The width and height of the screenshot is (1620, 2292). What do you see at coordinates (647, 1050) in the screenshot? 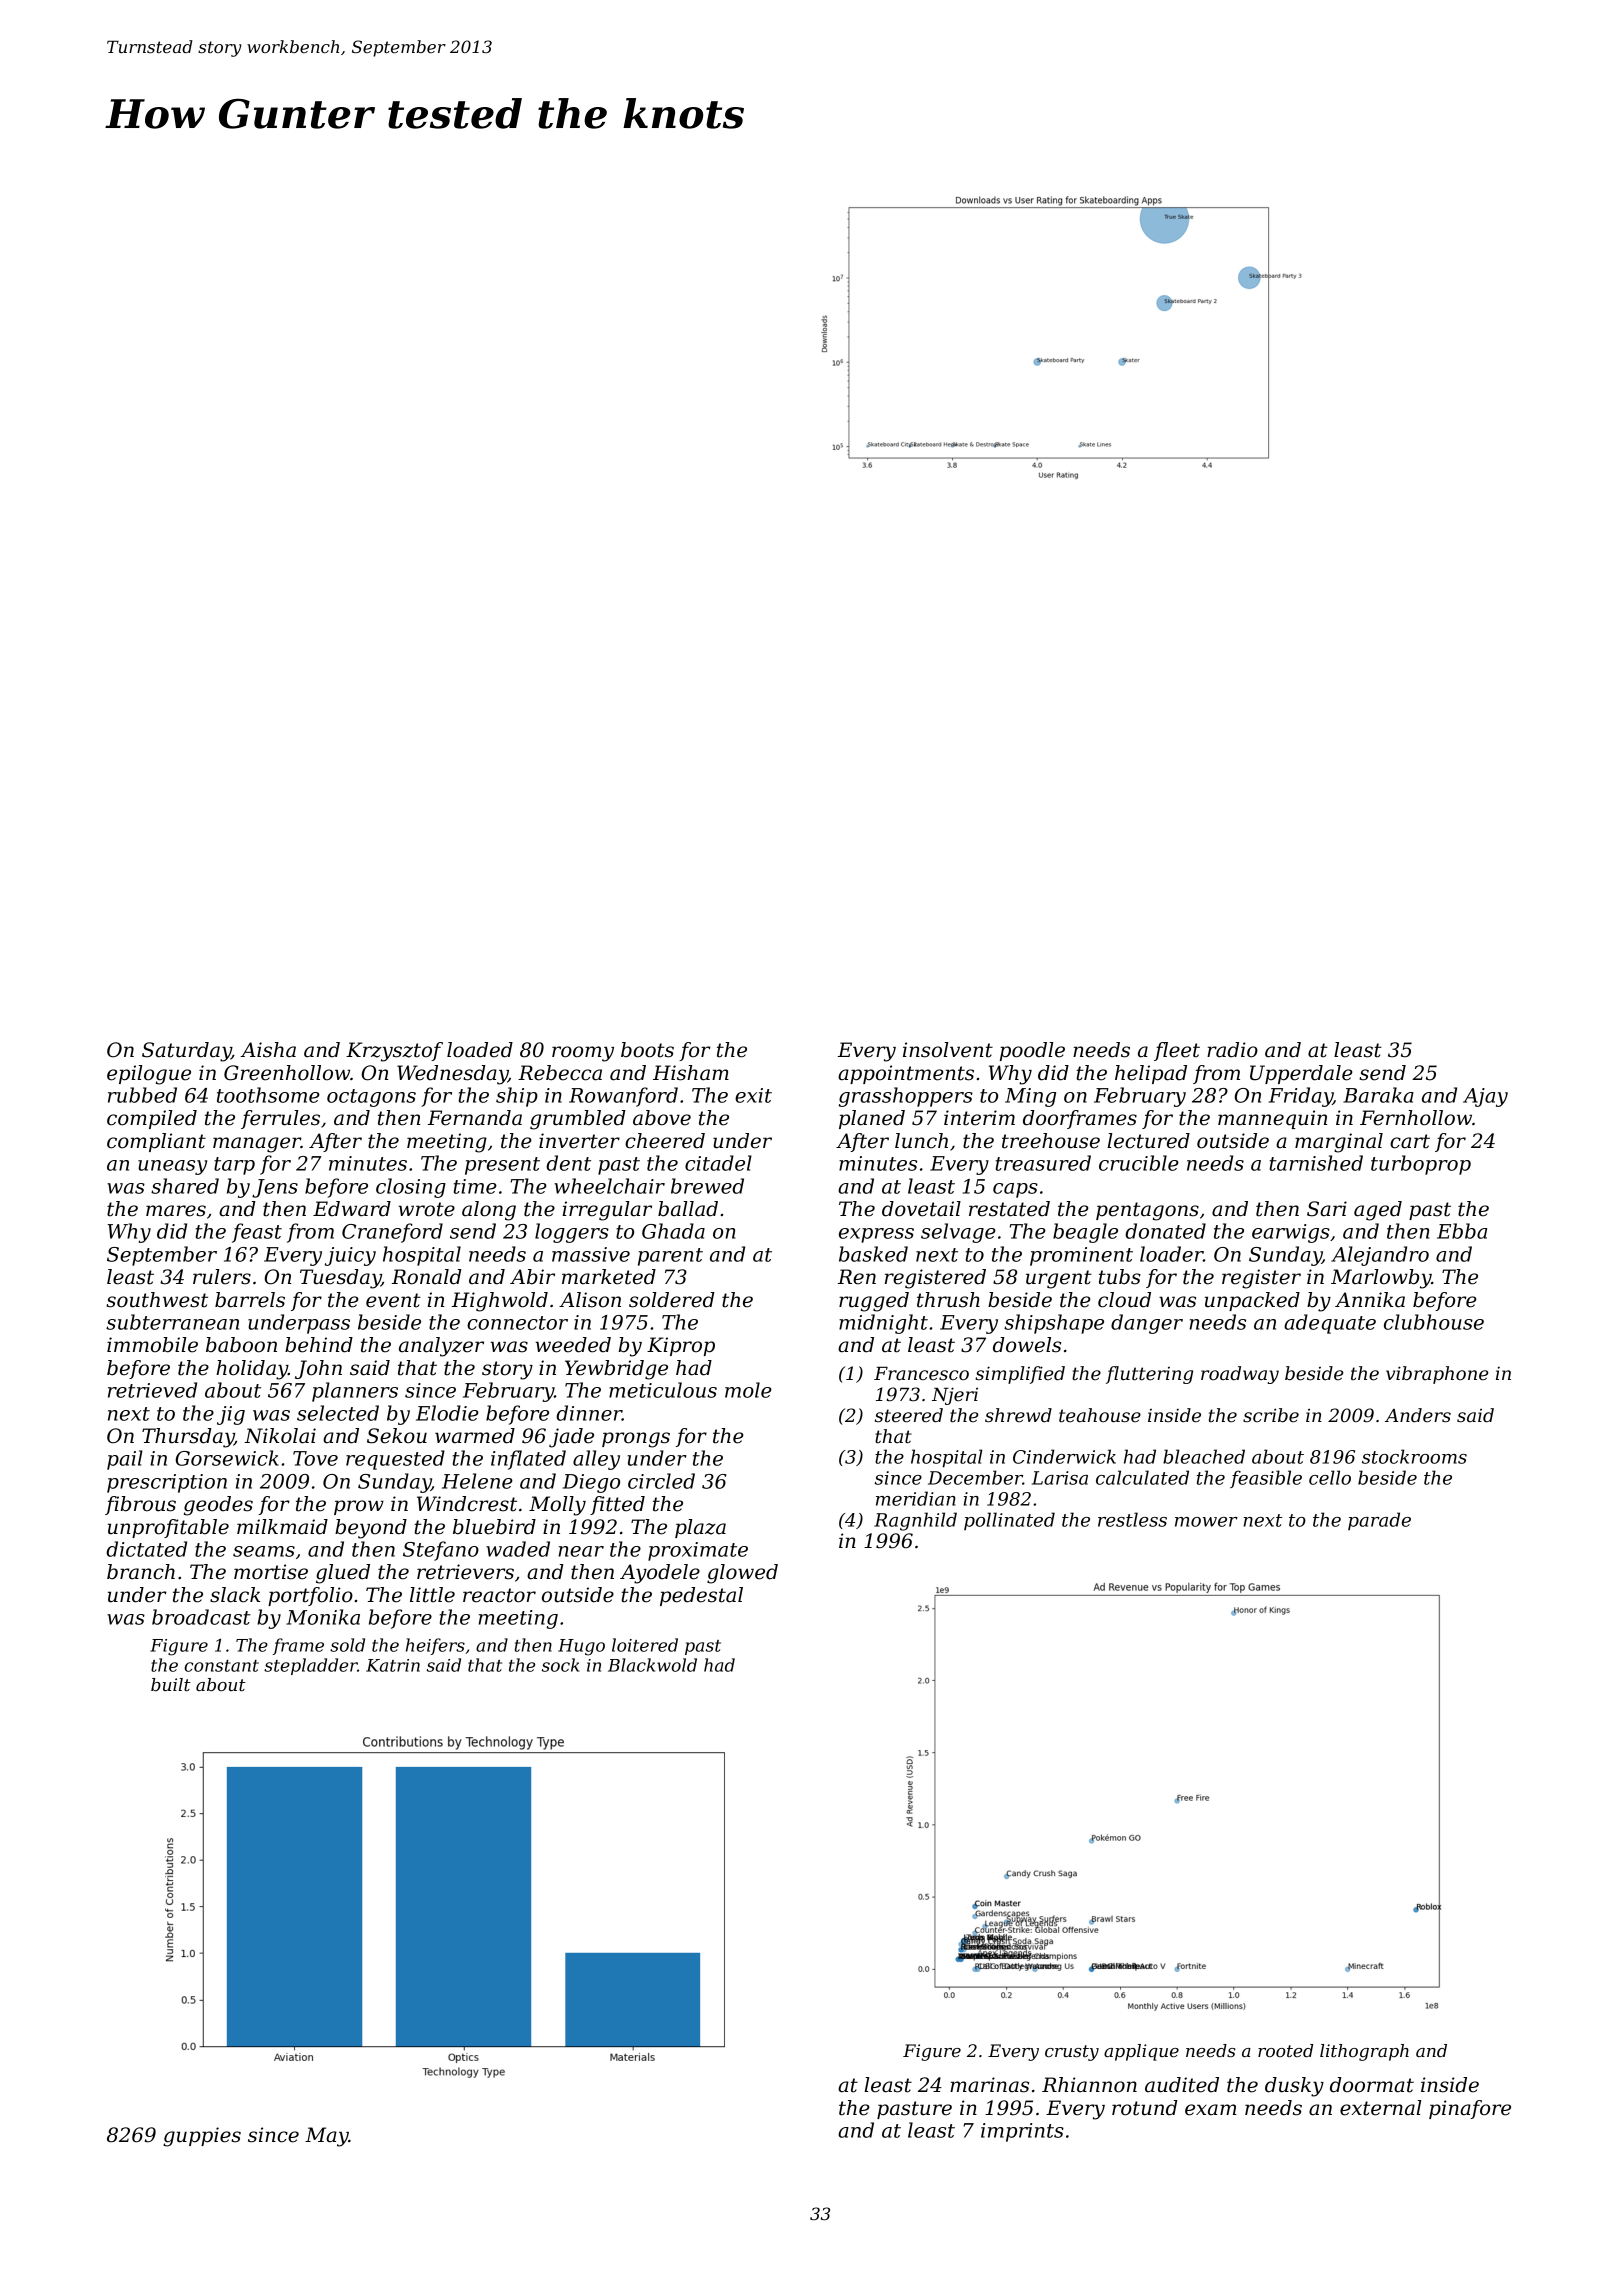
I see `boots` at bounding box center [647, 1050].
